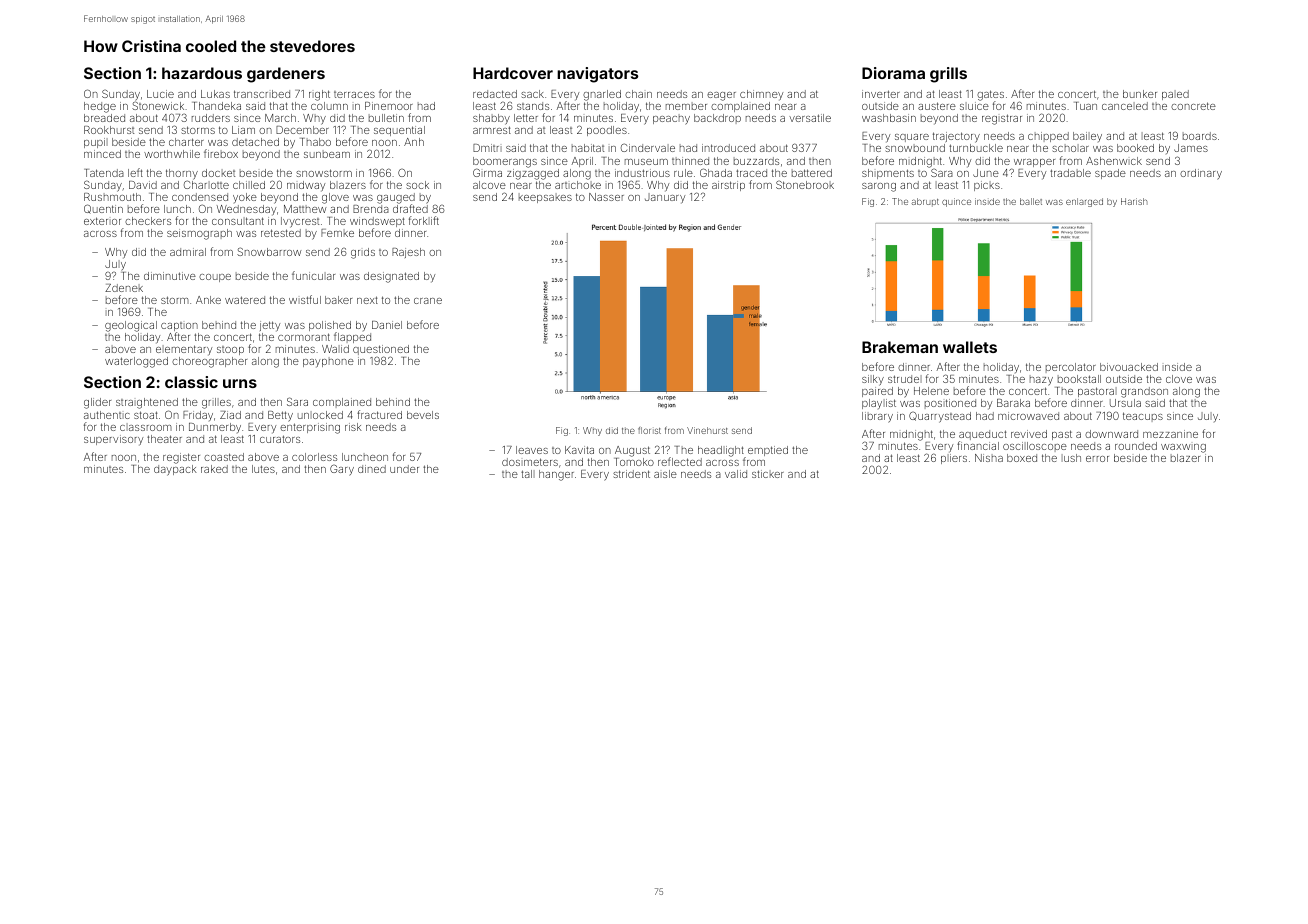 This screenshot has width=1308, height=924. Describe the element at coordinates (112, 197) in the screenshot. I see `Rushmouth` at that location.
